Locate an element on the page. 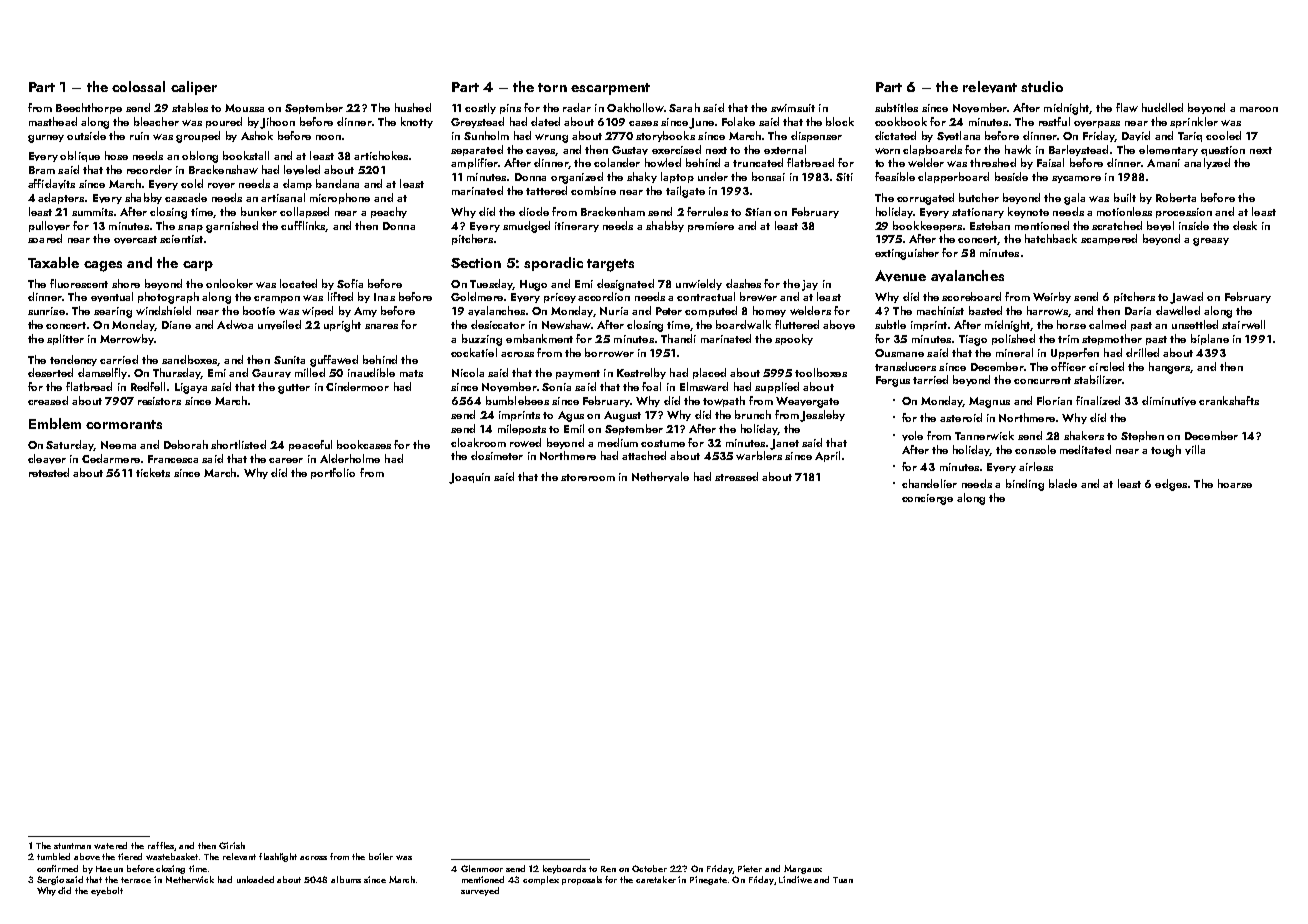 Image resolution: width=1308 pixels, height=924 pixels. artisanal is located at coordinates (283, 197).
